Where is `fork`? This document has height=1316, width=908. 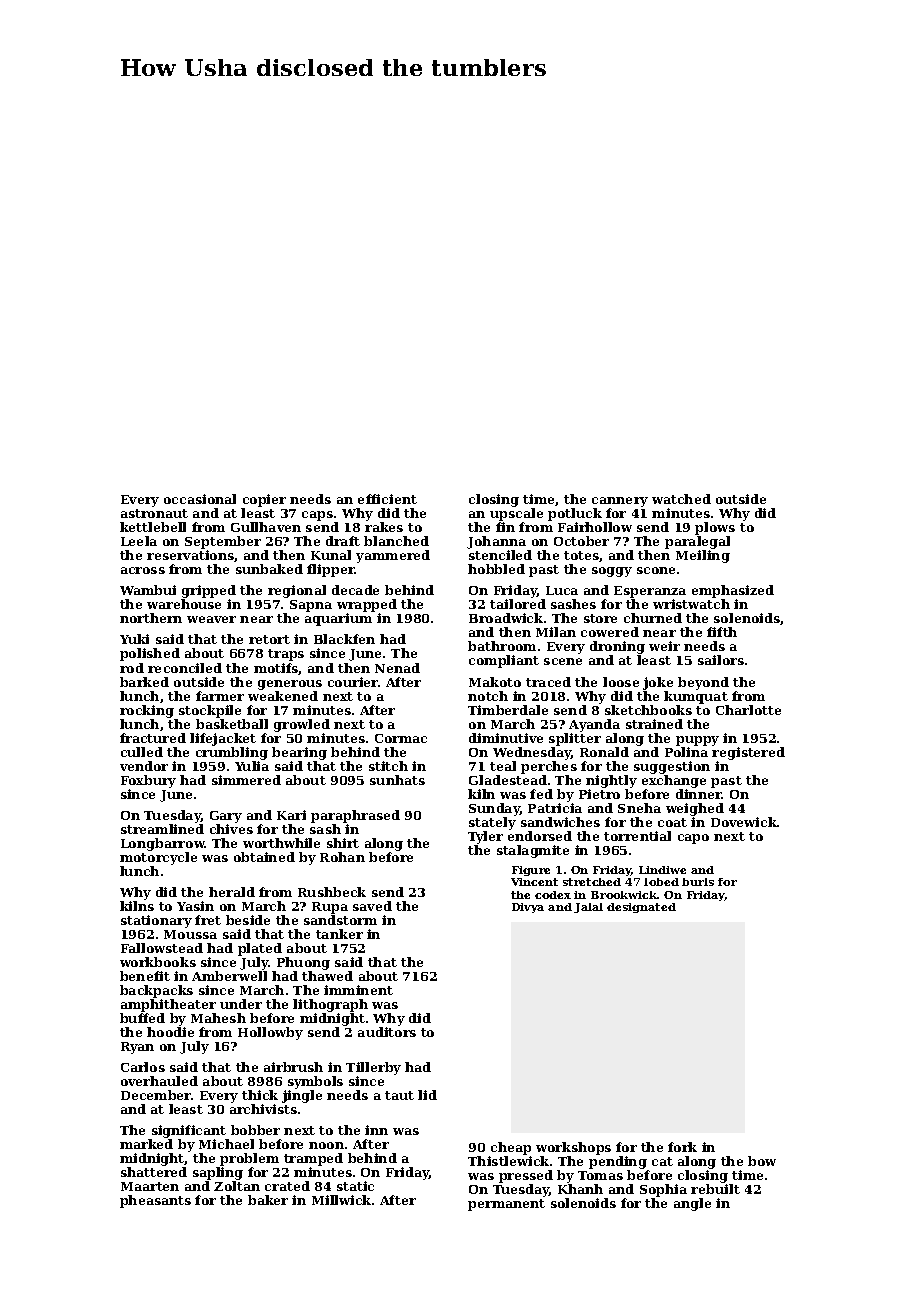
fork is located at coordinates (682, 1147).
